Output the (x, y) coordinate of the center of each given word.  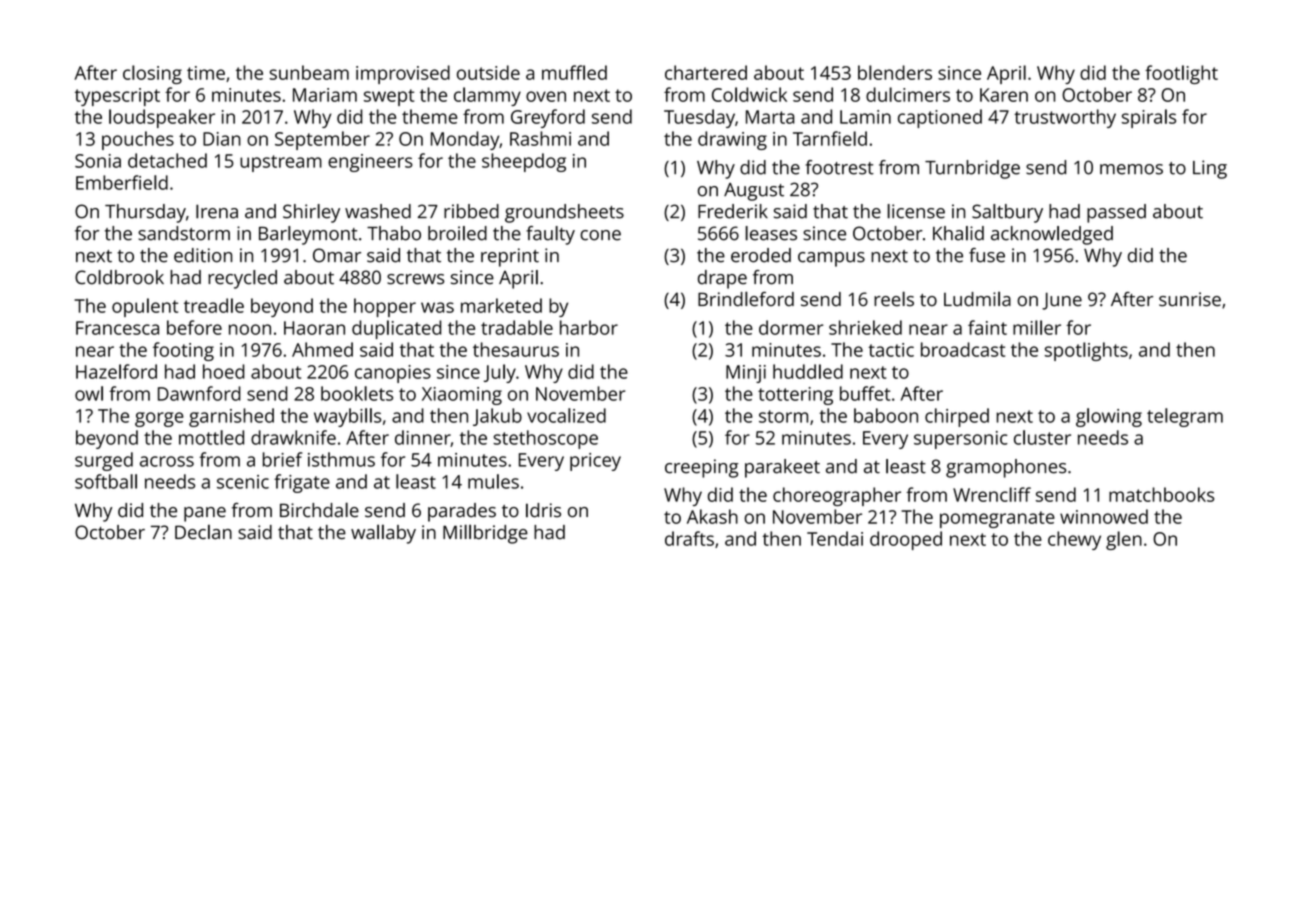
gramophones (1006, 468)
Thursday (145, 213)
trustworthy (1065, 118)
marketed (501, 305)
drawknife (293, 437)
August (754, 192)
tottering (795, 396)
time (206, 73)
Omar (337, 255)
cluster (1042, 437)
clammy (487, 96)
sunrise (1190, 299)
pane (205, 514)
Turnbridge (972, 169)
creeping (702, 468)
